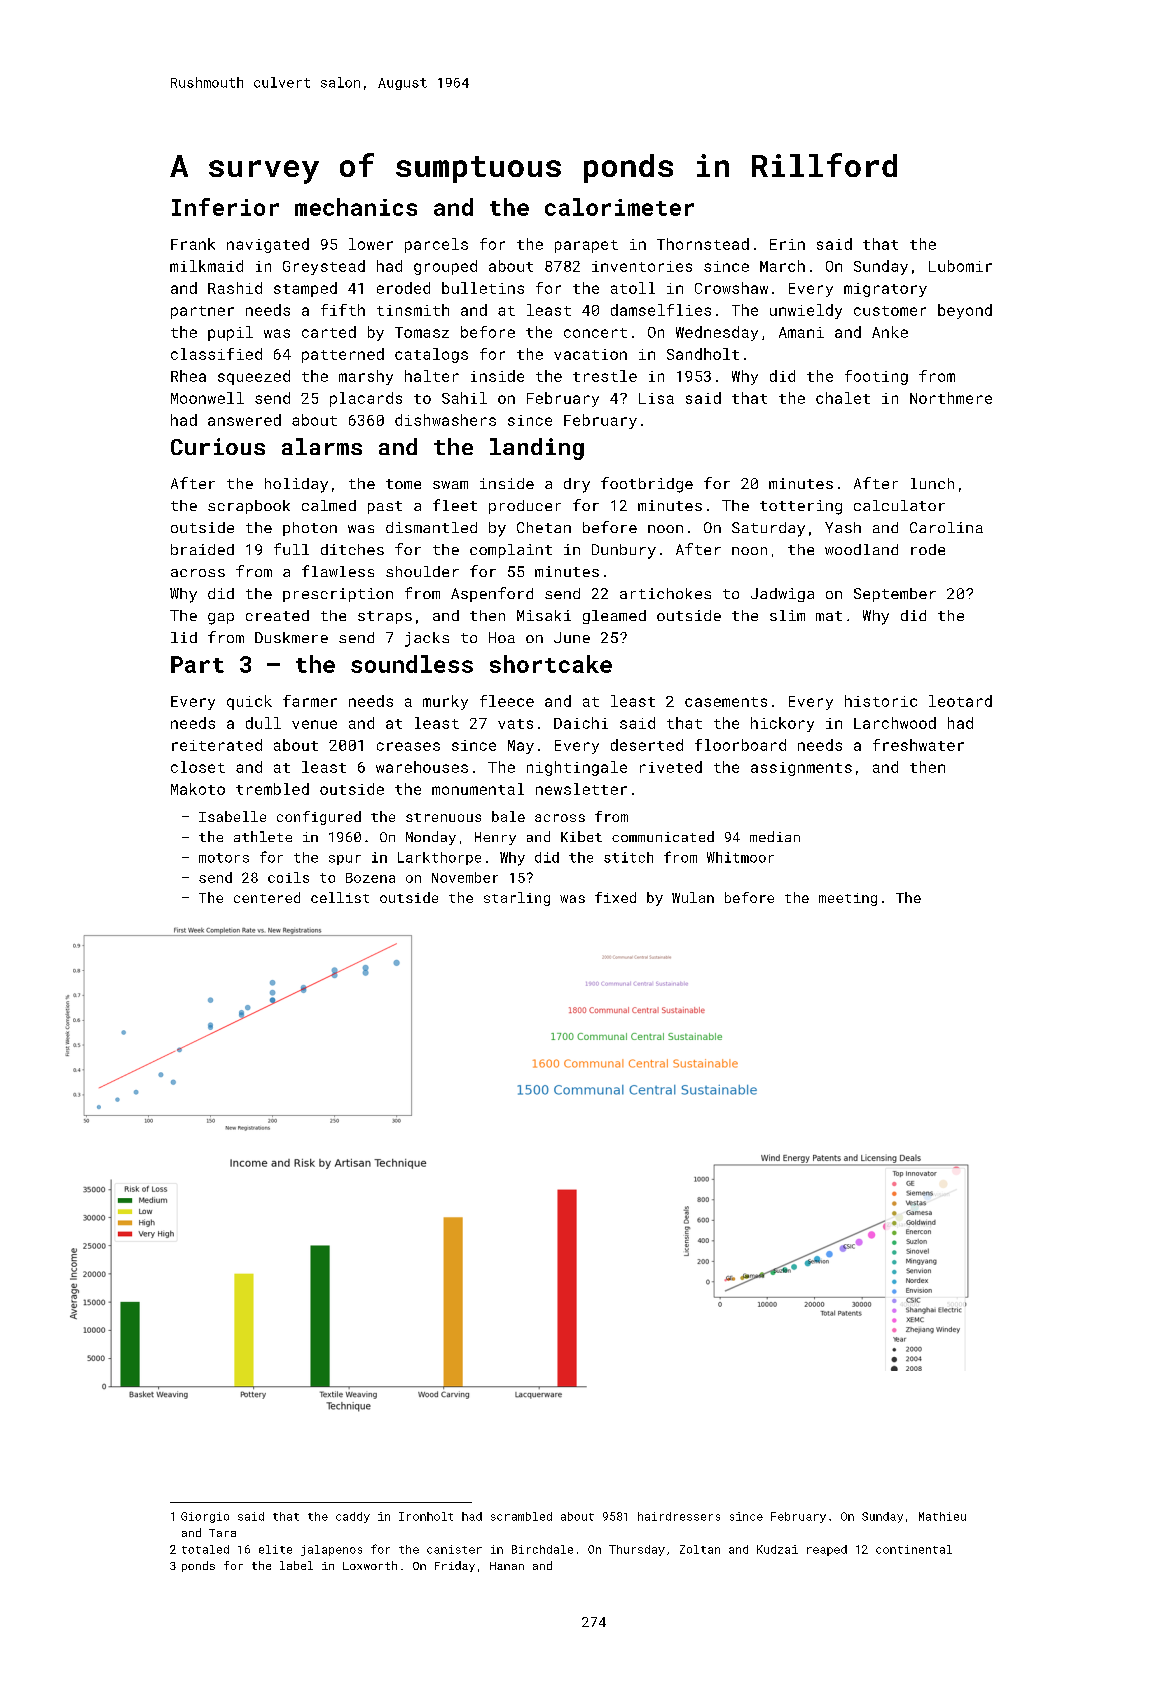  I want to click on Inferior, so click(225, 207).
